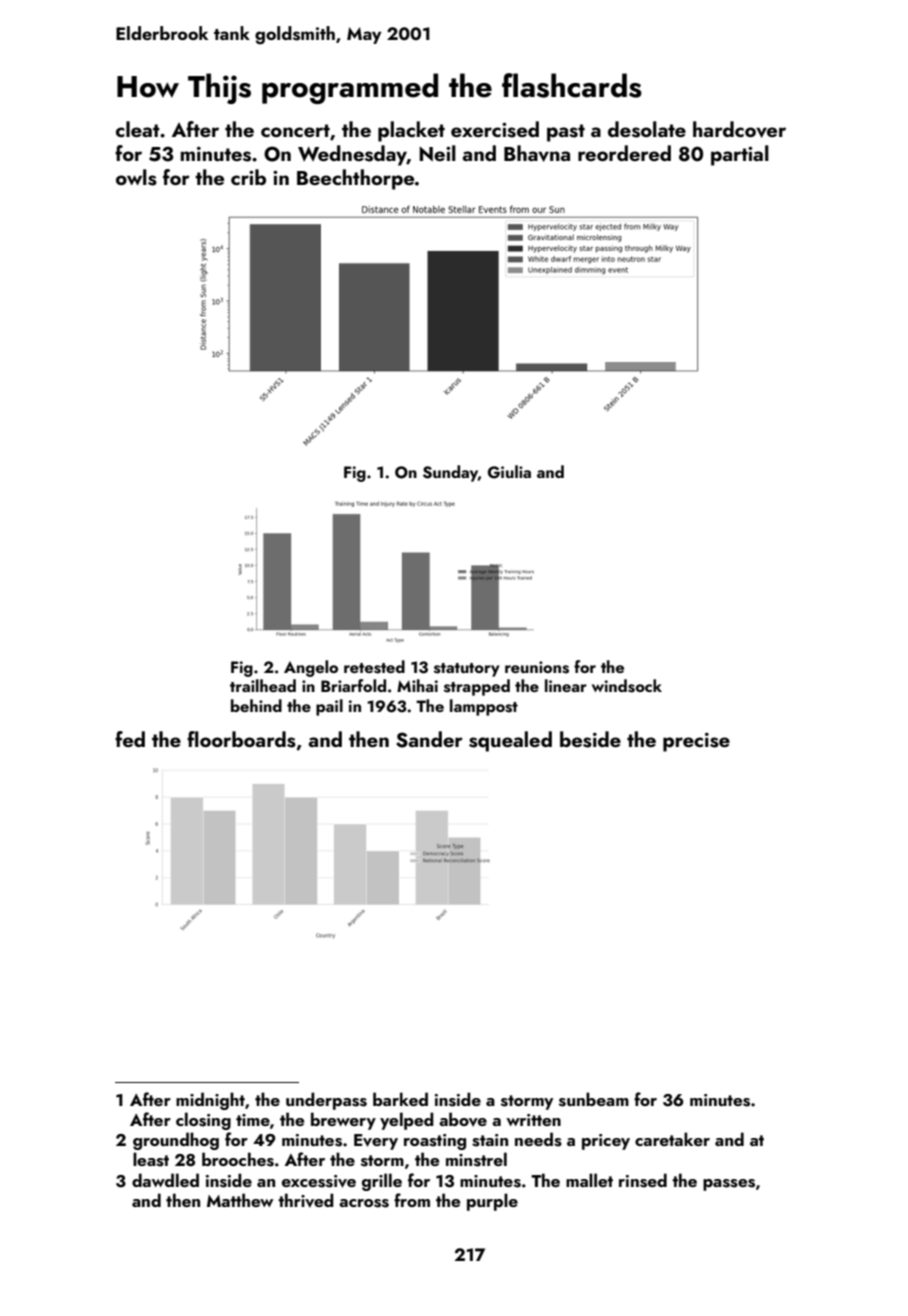  What do you see at coordinates (138, 129) in the screenshot?
I see `cleat` at bounding box center [138, 129].
